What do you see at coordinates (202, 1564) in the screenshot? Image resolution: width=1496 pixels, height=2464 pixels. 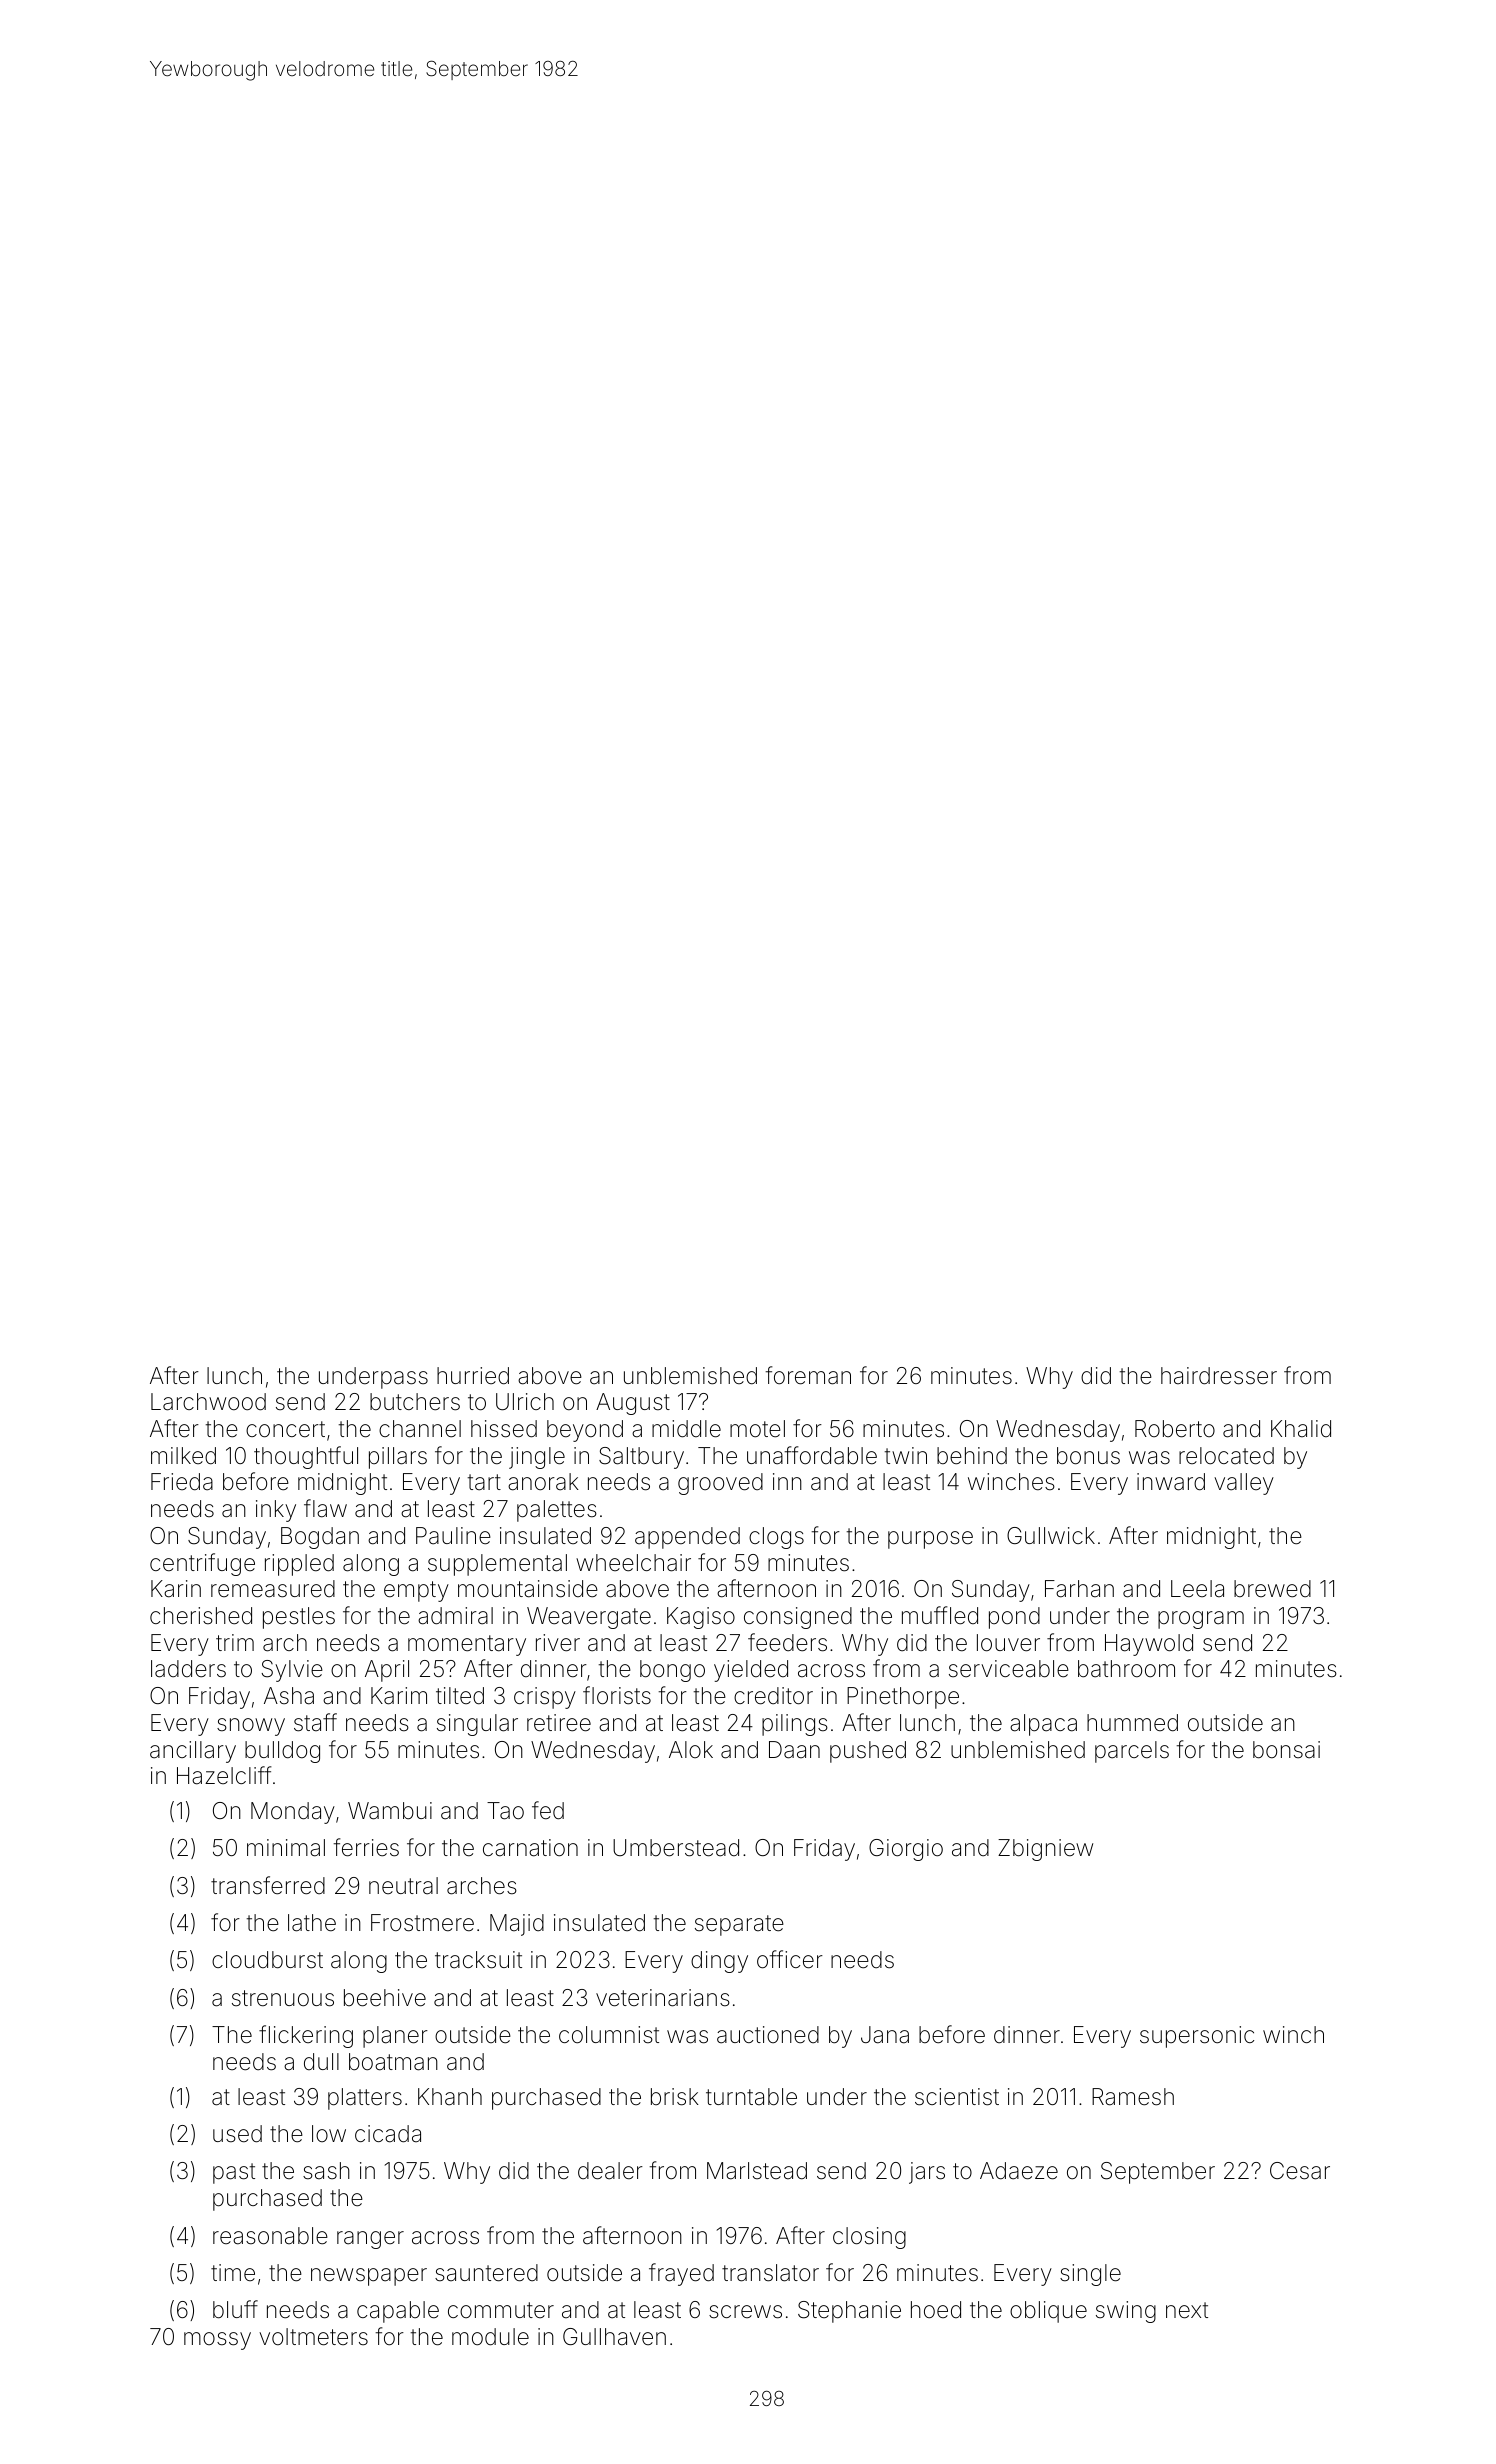 I see `centrifuge` at bounding box center [202, 1564].
